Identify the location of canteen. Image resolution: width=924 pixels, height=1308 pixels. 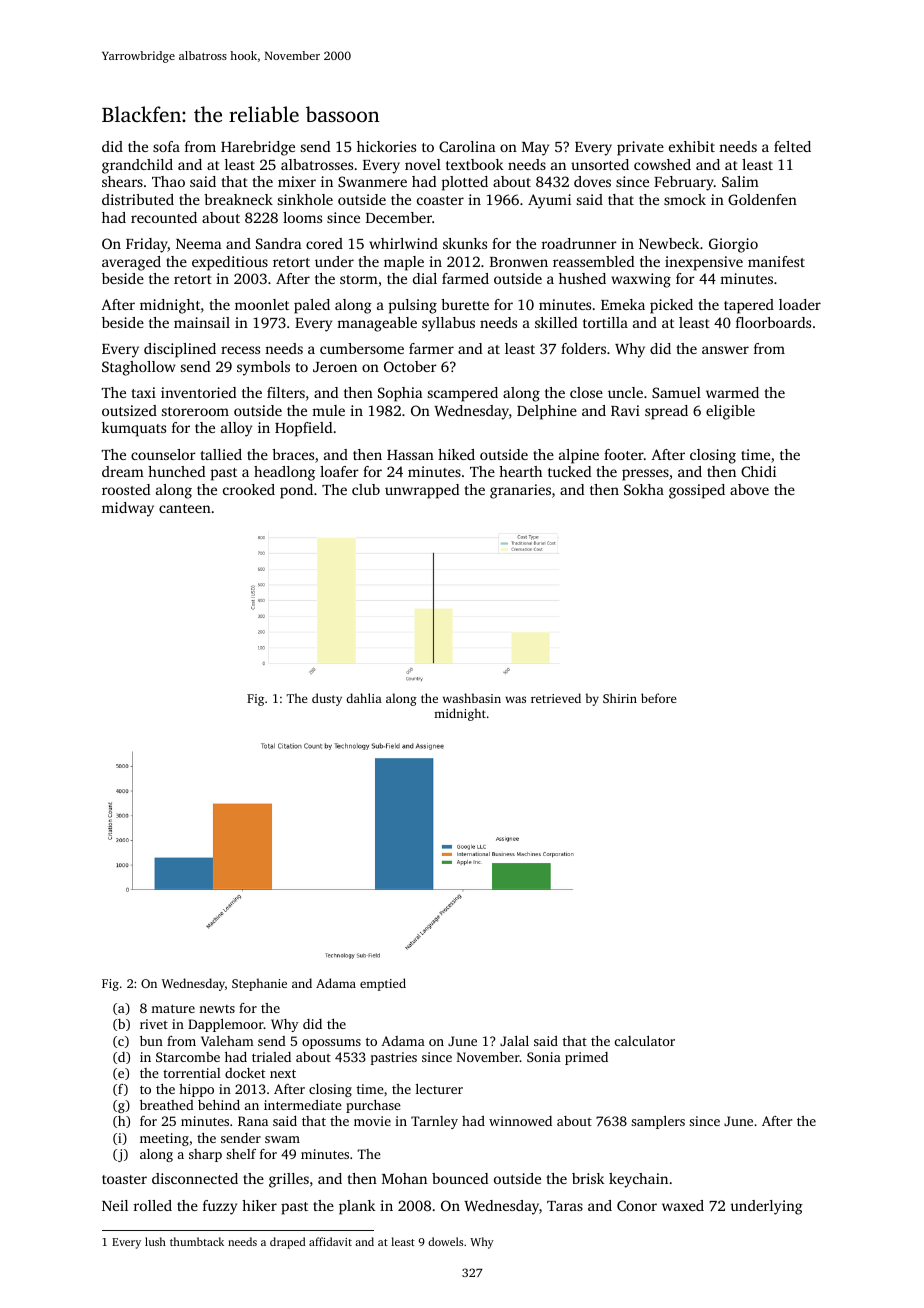
(185, 508).
